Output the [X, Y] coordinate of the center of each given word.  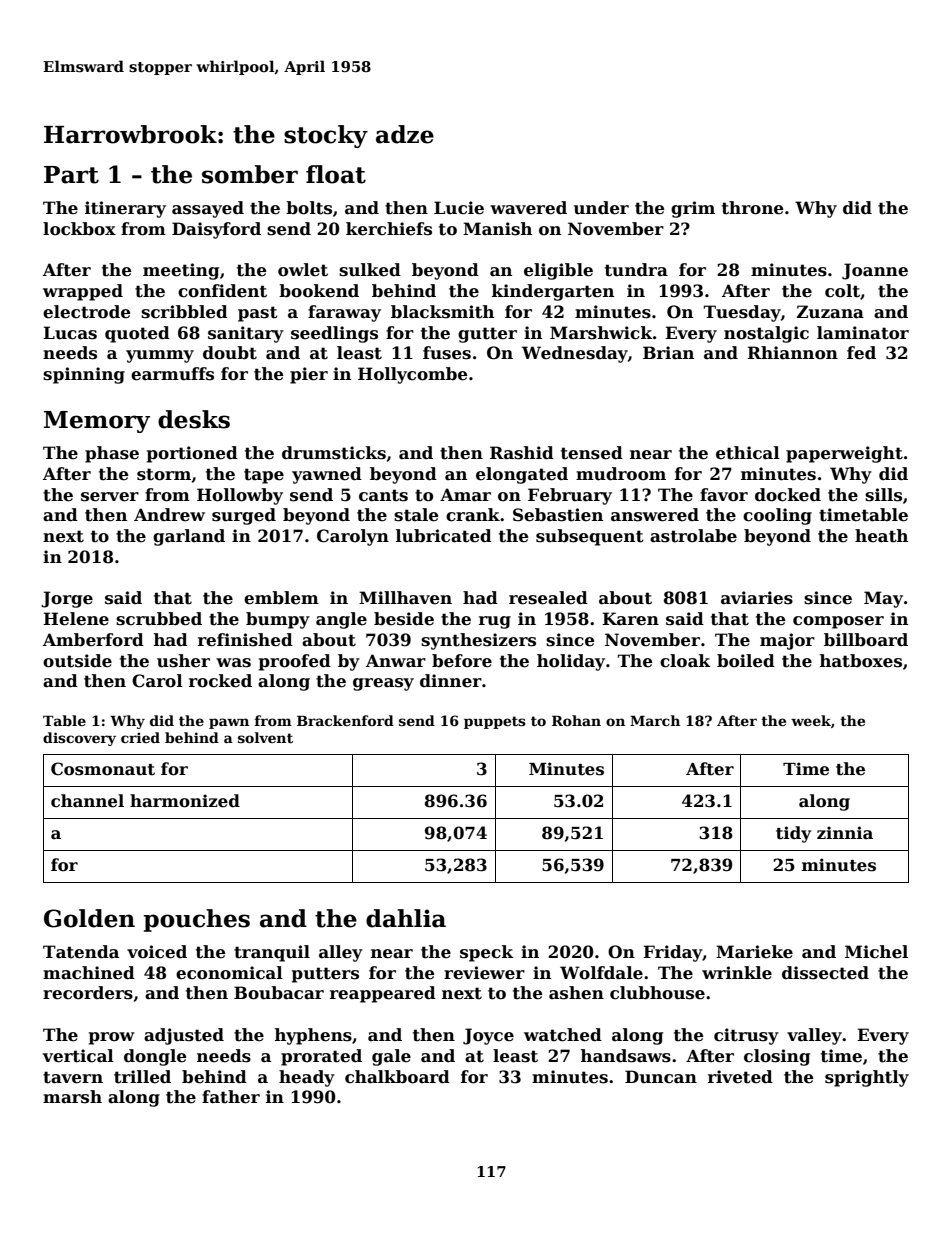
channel [87, 801]
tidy [793, 834]
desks [194, 419]
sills [883, 495]
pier [309, 375]
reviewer [484, 973]
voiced [157, 952]
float [336, 174]
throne [752, 208]
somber [250, 174]
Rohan [576, 720]
